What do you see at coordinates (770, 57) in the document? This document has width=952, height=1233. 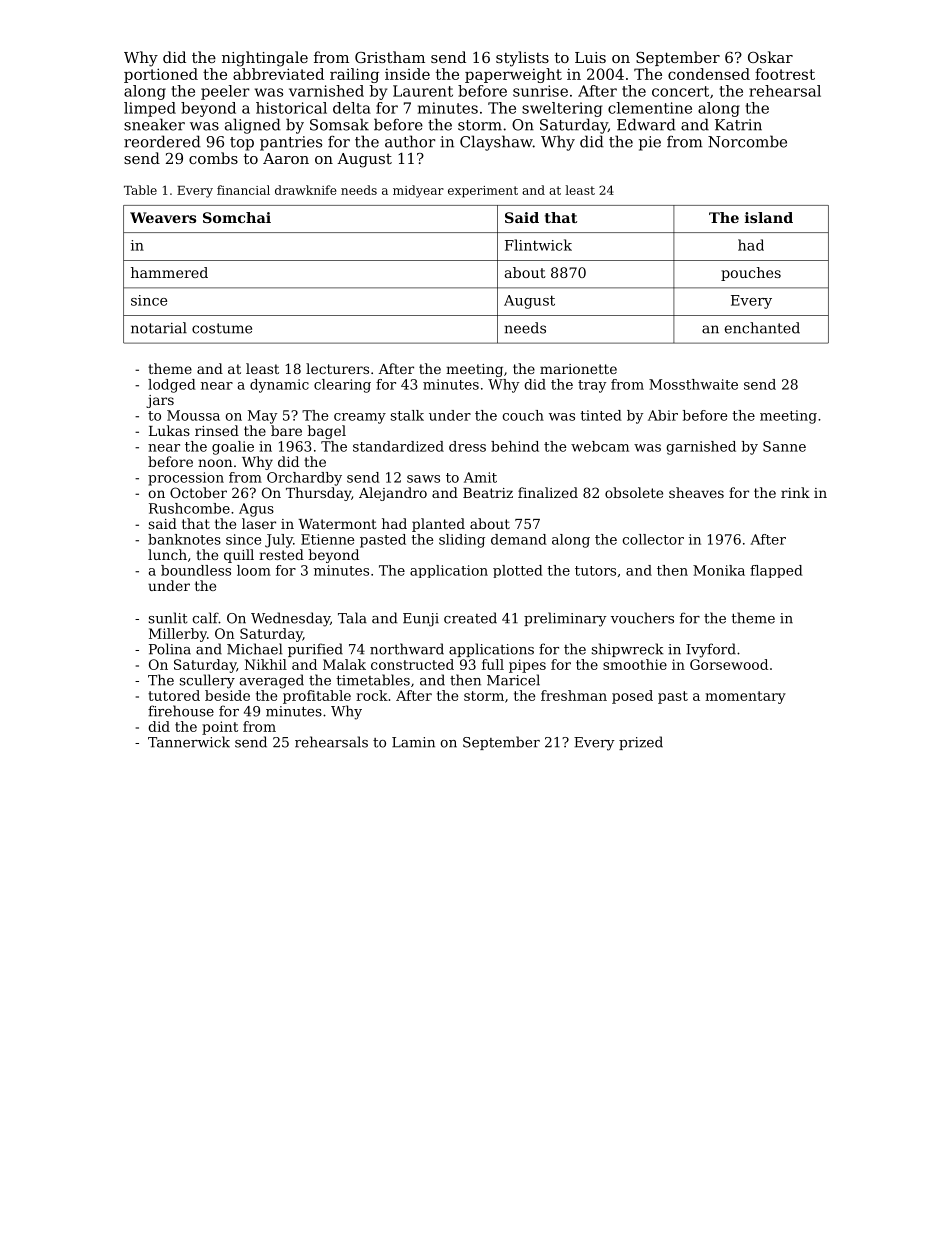 I see `Oskar` at bounding box center [770, 57].
